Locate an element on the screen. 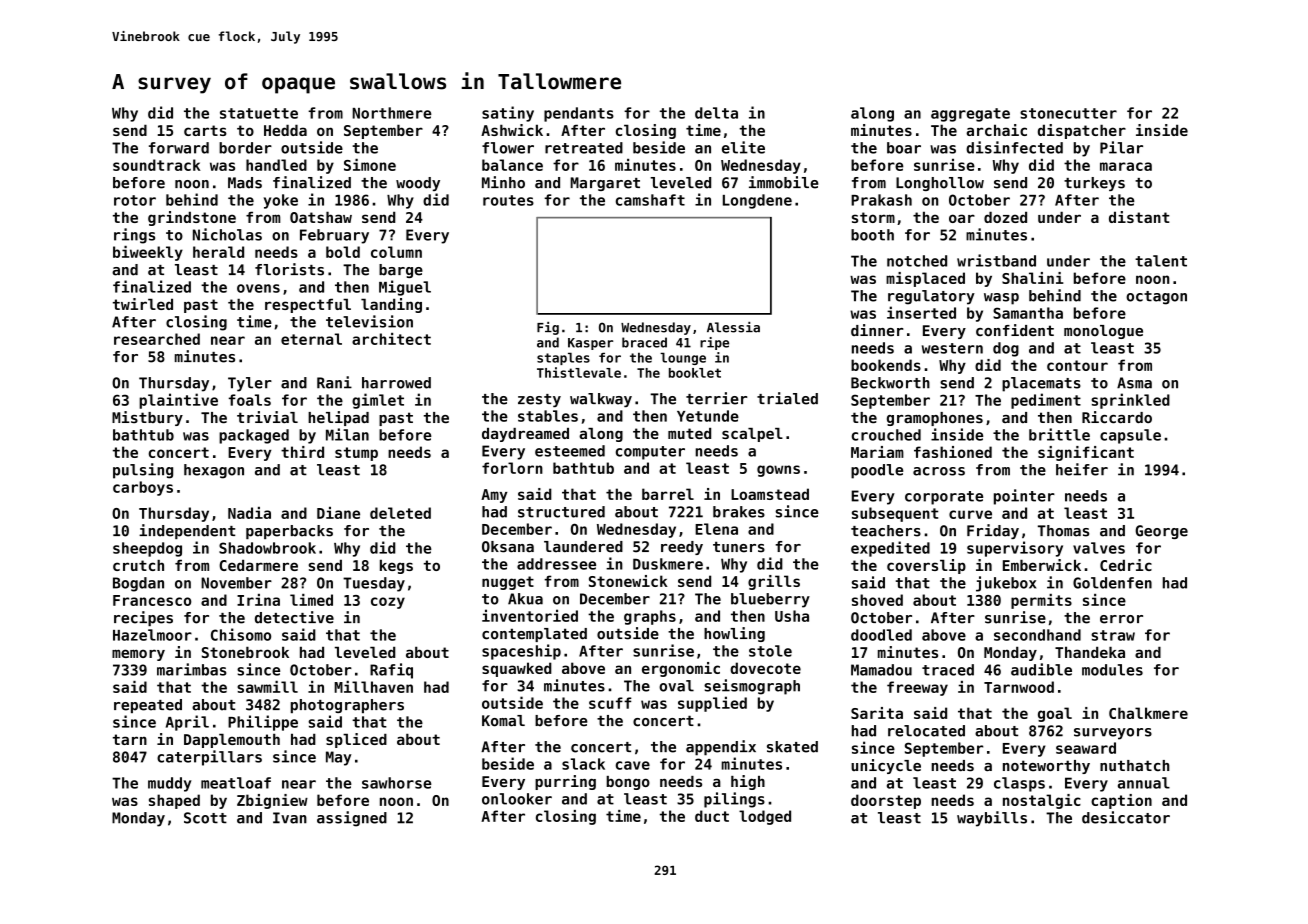  booth is located at coordinates (872, 235).
